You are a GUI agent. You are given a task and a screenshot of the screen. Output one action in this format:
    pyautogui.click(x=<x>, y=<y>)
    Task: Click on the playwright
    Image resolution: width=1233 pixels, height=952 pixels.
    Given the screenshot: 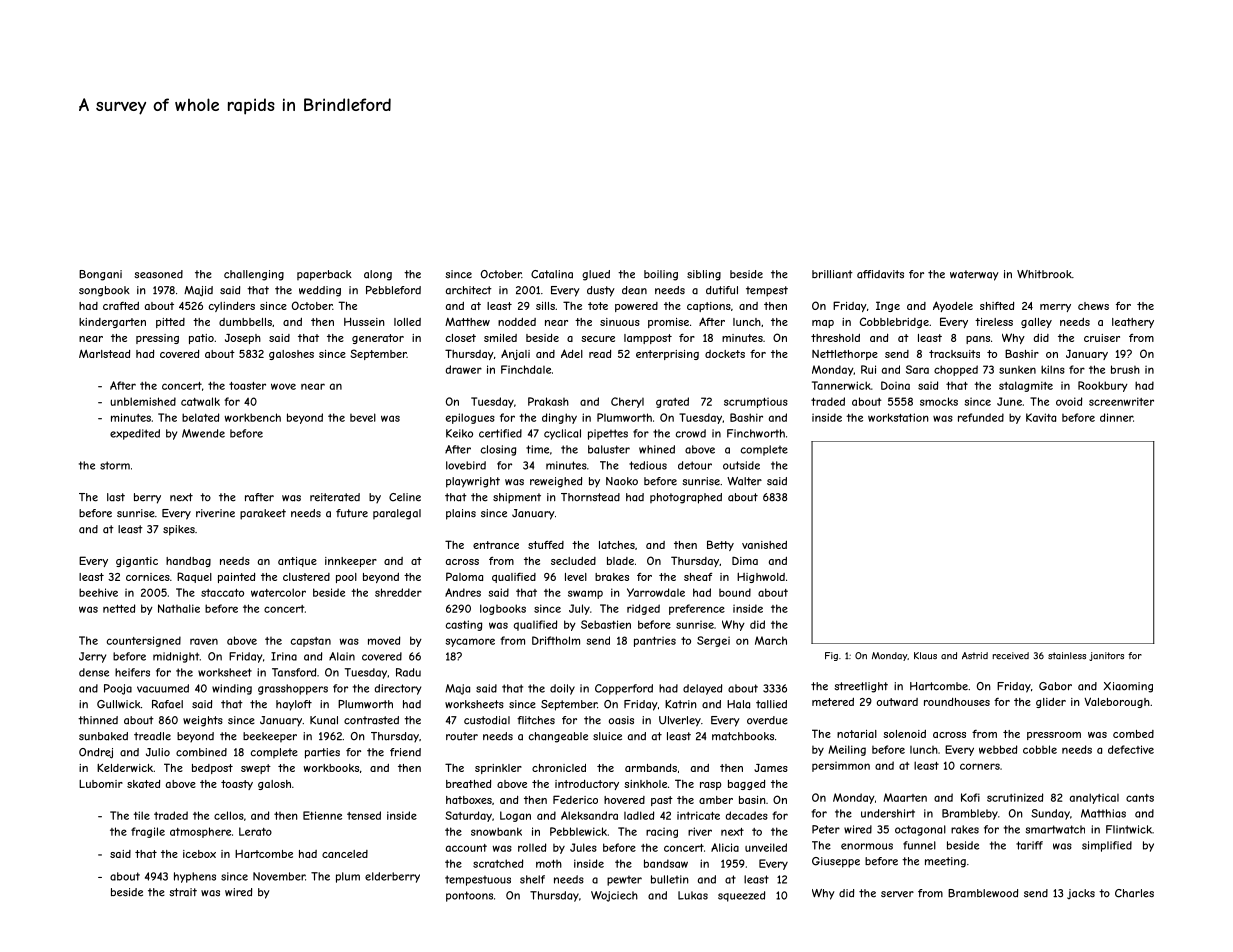 What is the action you would take?
    pyautogui.click(x=473, y=482)
